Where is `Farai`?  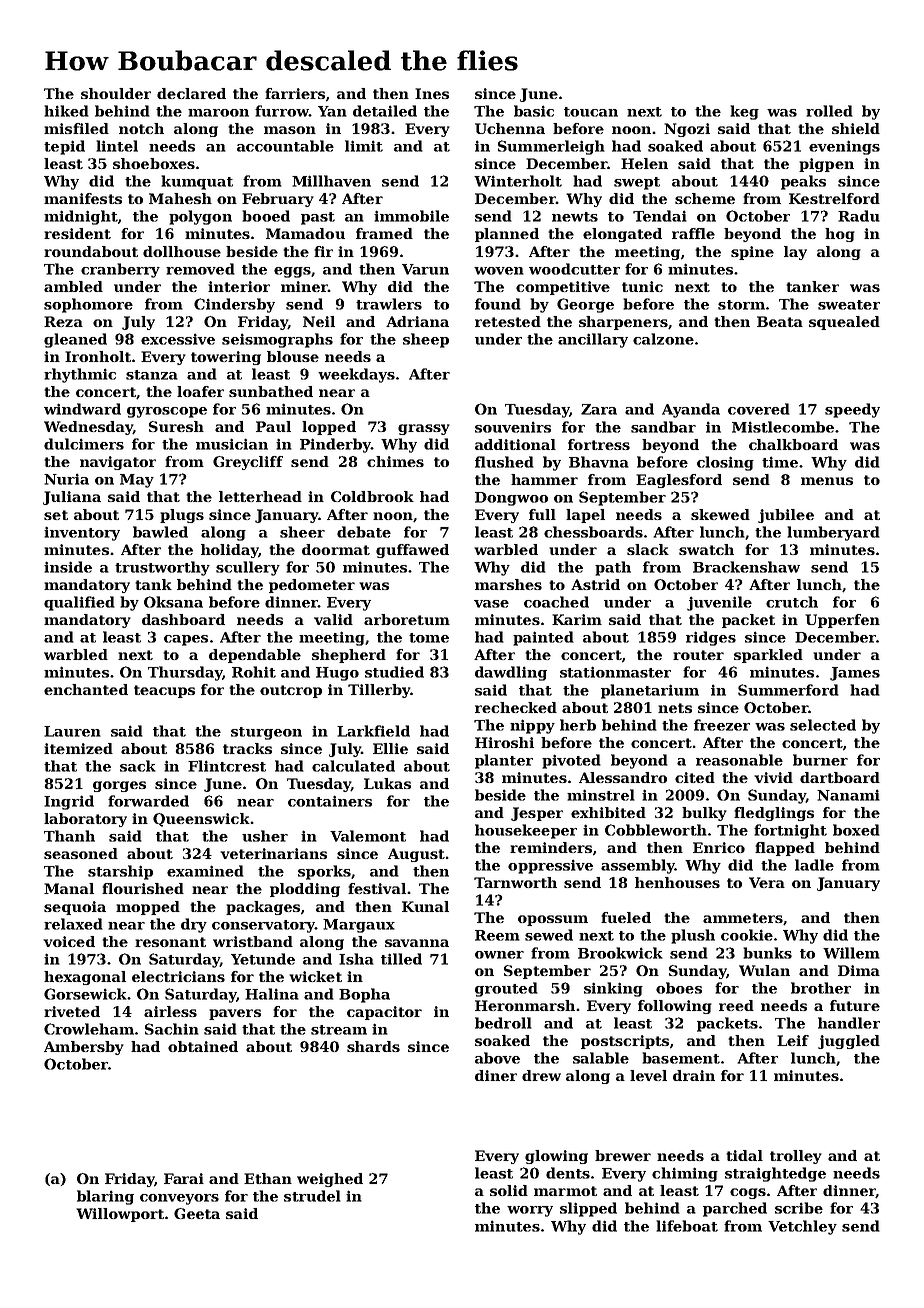
Farai is located at coordinates (184, 1178).
